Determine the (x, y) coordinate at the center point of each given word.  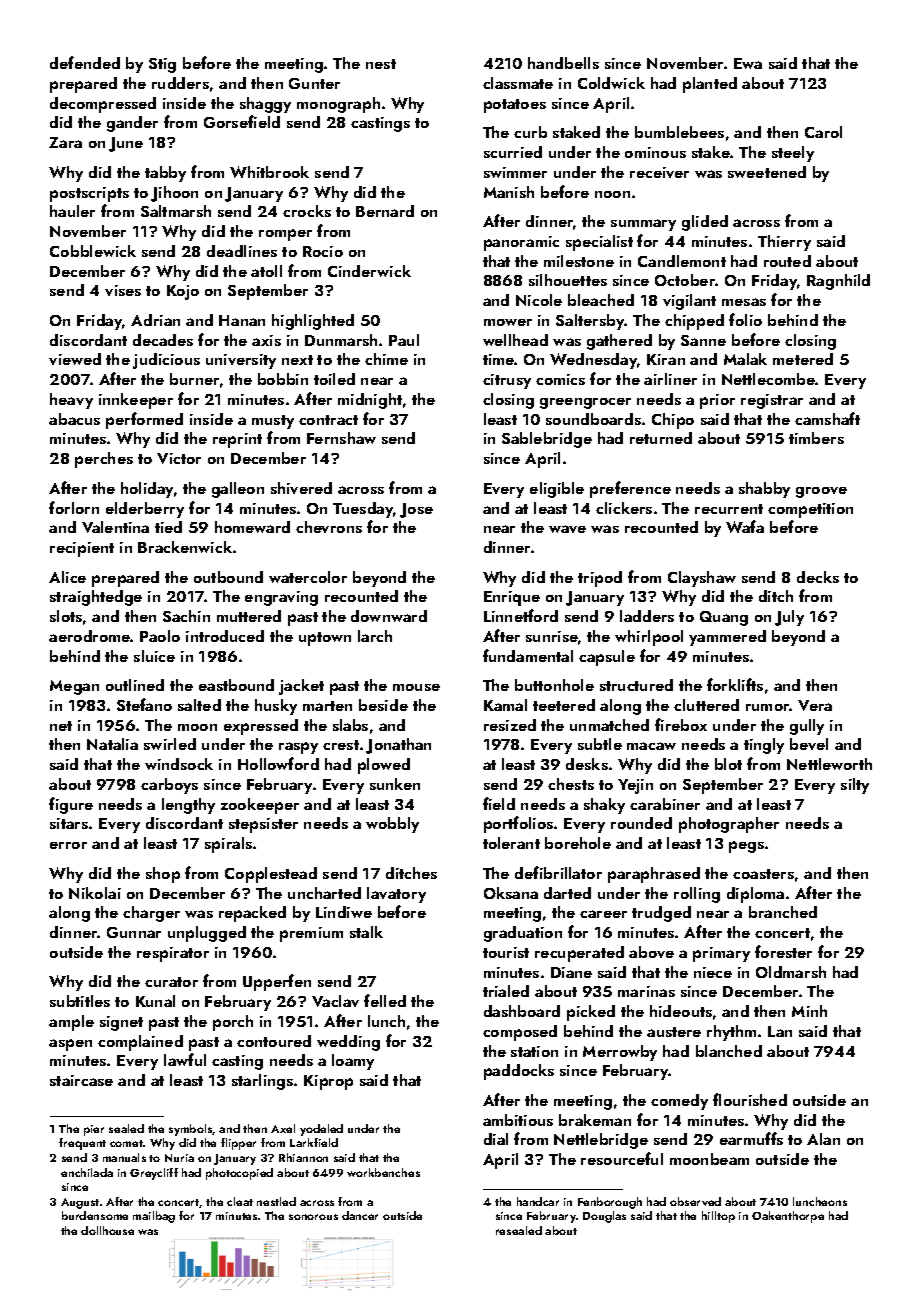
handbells (563, 63)
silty (855, 786)
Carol (823, 132)
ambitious (518, 1120)
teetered (564, 705)
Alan (823, 1139)
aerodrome (90, 636)
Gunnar (134, 932)
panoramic (521, 243)
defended (85, 62)
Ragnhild (838, 282)
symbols (191, 1130)
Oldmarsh (791, 972)
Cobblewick (93, 251)
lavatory (396, 895)
